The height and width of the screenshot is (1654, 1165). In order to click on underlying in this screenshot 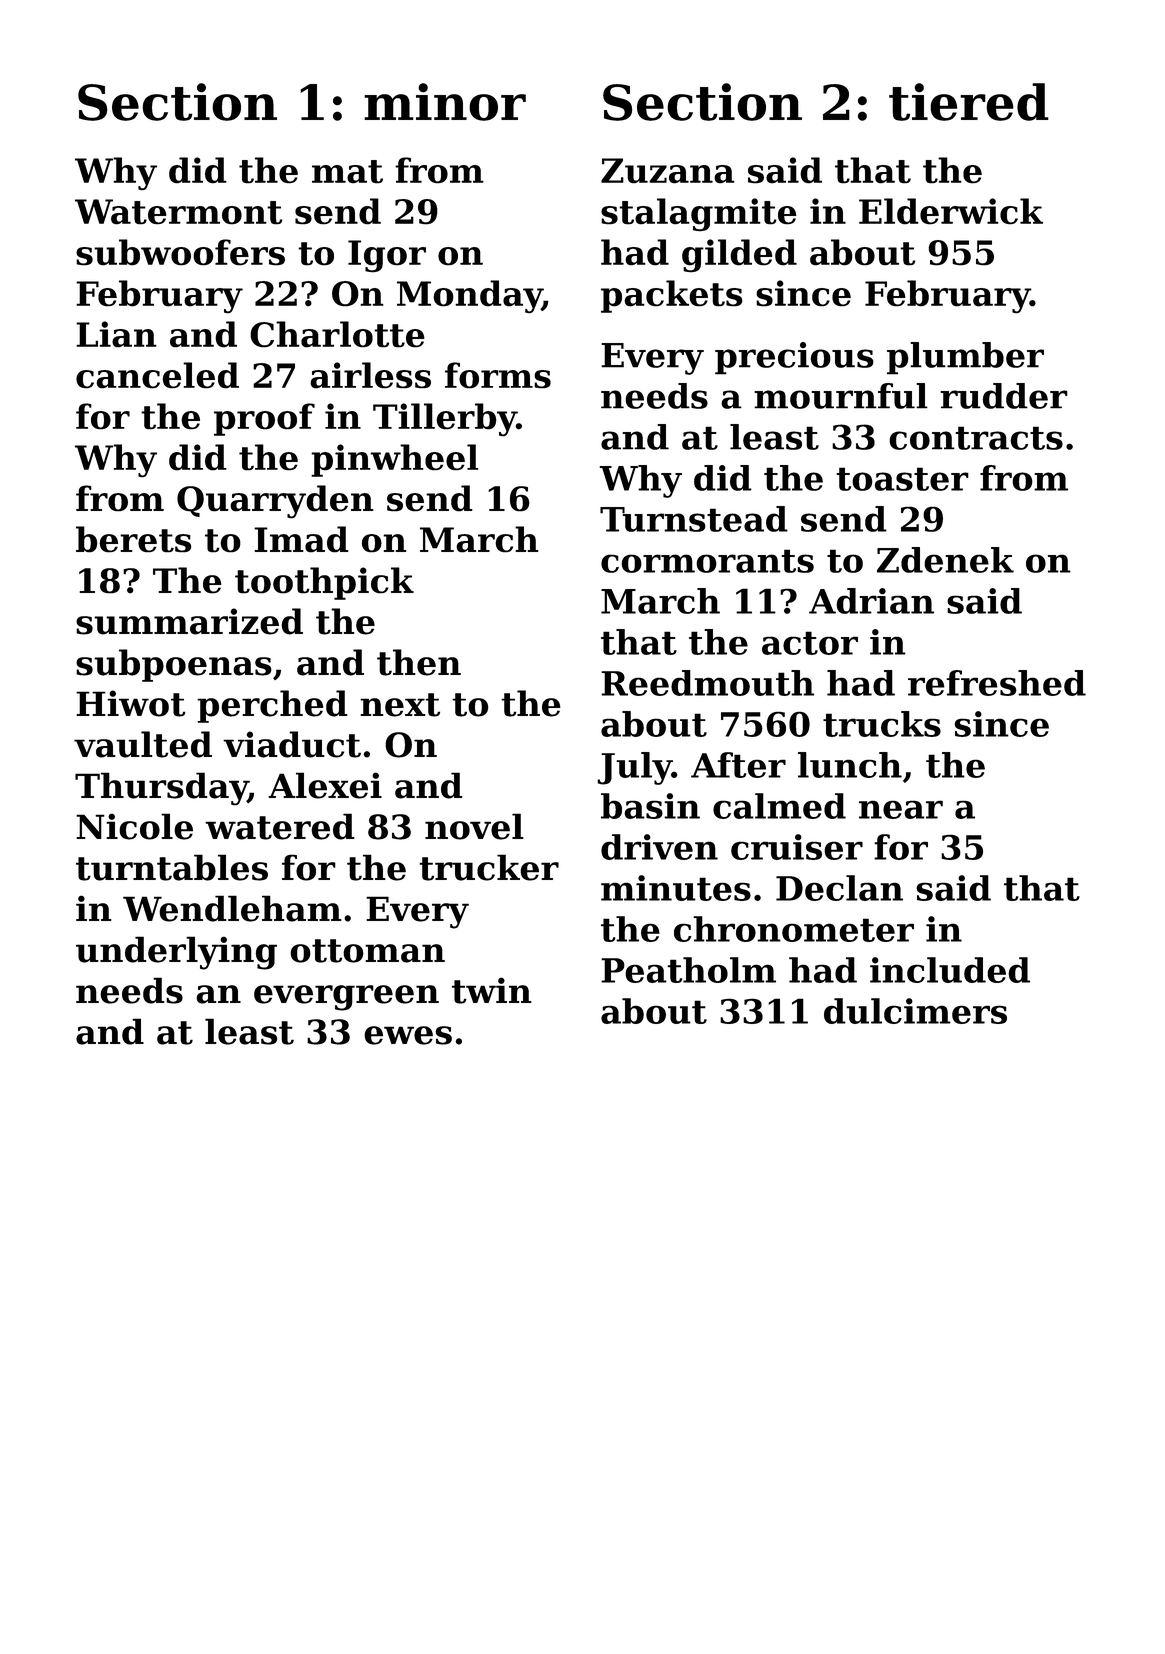, I will do `click(176, 953)`.
